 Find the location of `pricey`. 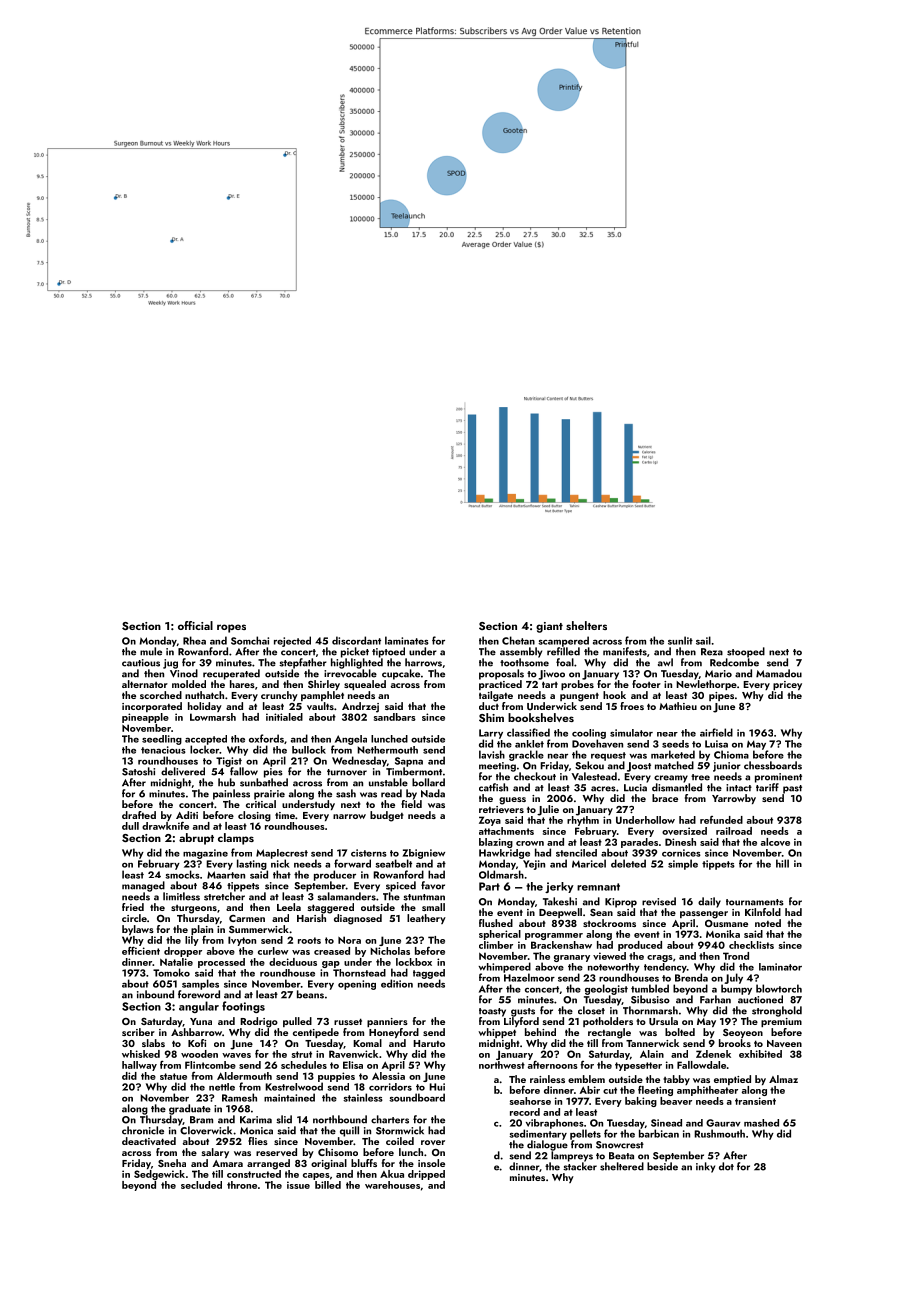

pricey is located at coordinates (787, 685).
